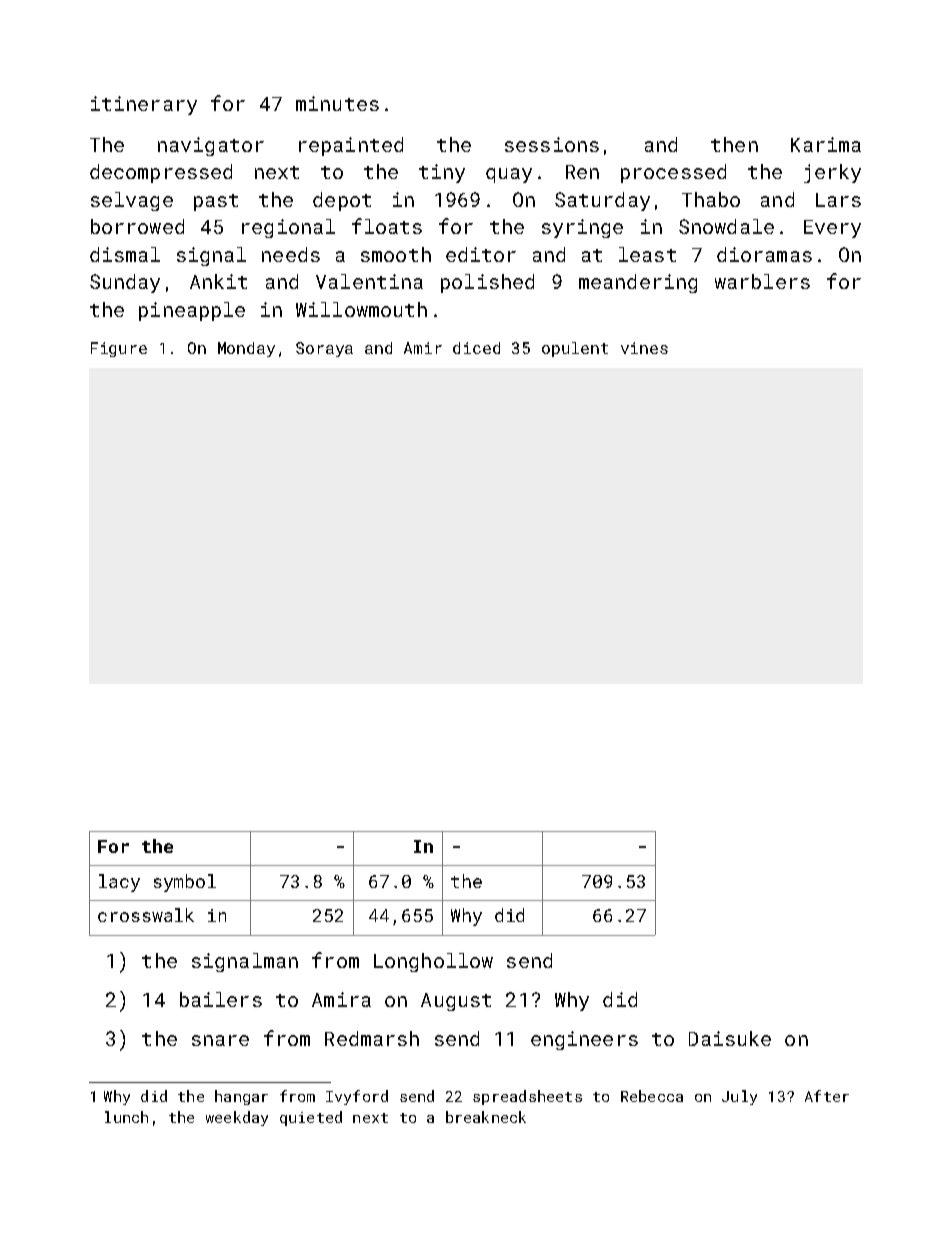  What do you see at coordinates (324, 349) in the document?
I see `Soraya` at bounding box center [324, 349].
